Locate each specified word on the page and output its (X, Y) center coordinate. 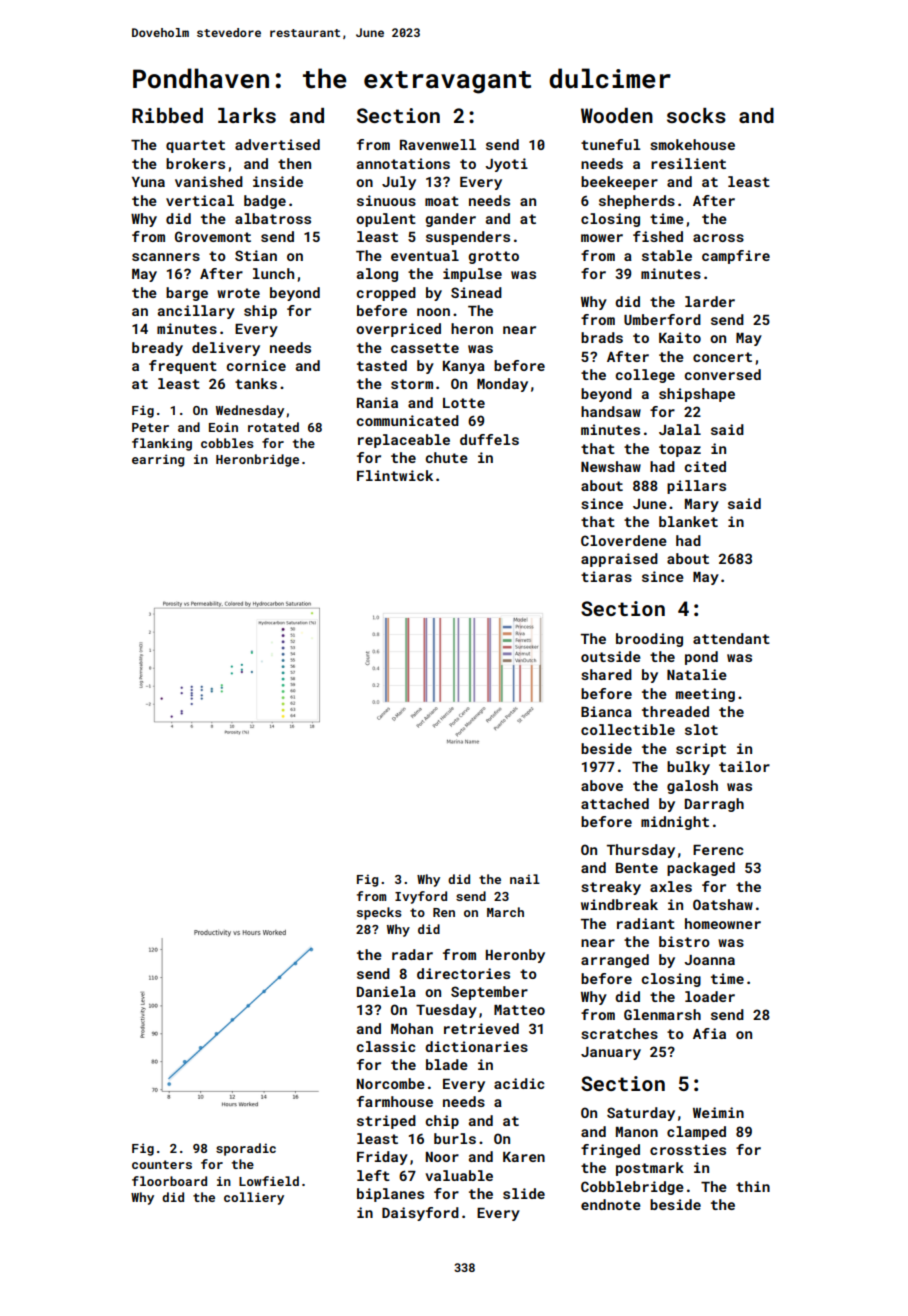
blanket (688, 521)
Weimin (718, 1112)
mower (602, 238)
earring (158, 460)
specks (379, 913)
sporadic (246, 1149)
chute (446, 457)
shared (606, 674)
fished (658, 236)
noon (433, 312)
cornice (256, 365)
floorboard (169, 1181)
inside (278, 181)
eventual (425, 255)
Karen (524, 1157)
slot (701, 729)
